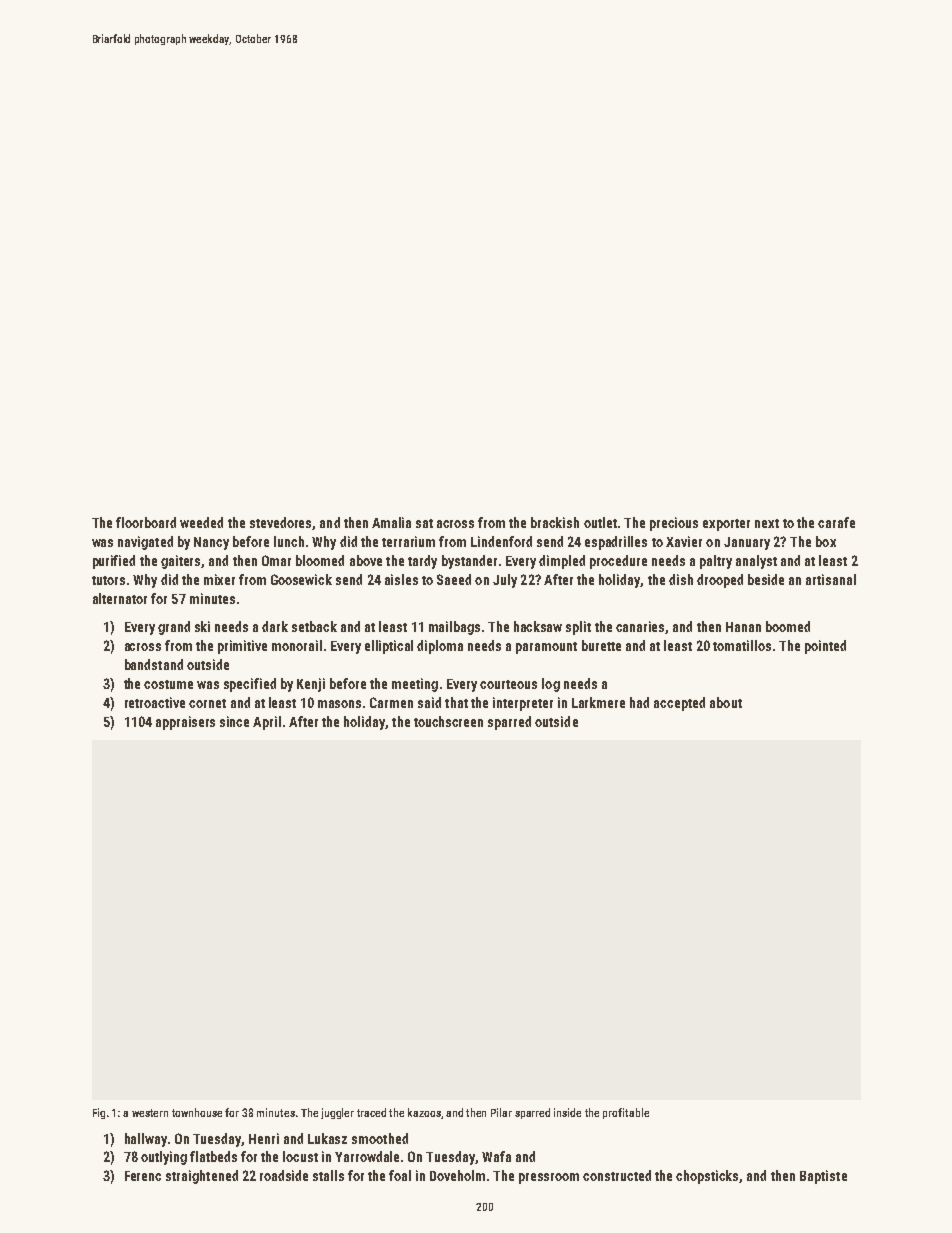 Image resolution: width=952 pixels, height=1233 pixels. I want to click on Ferenc, so click(143, 1176).
